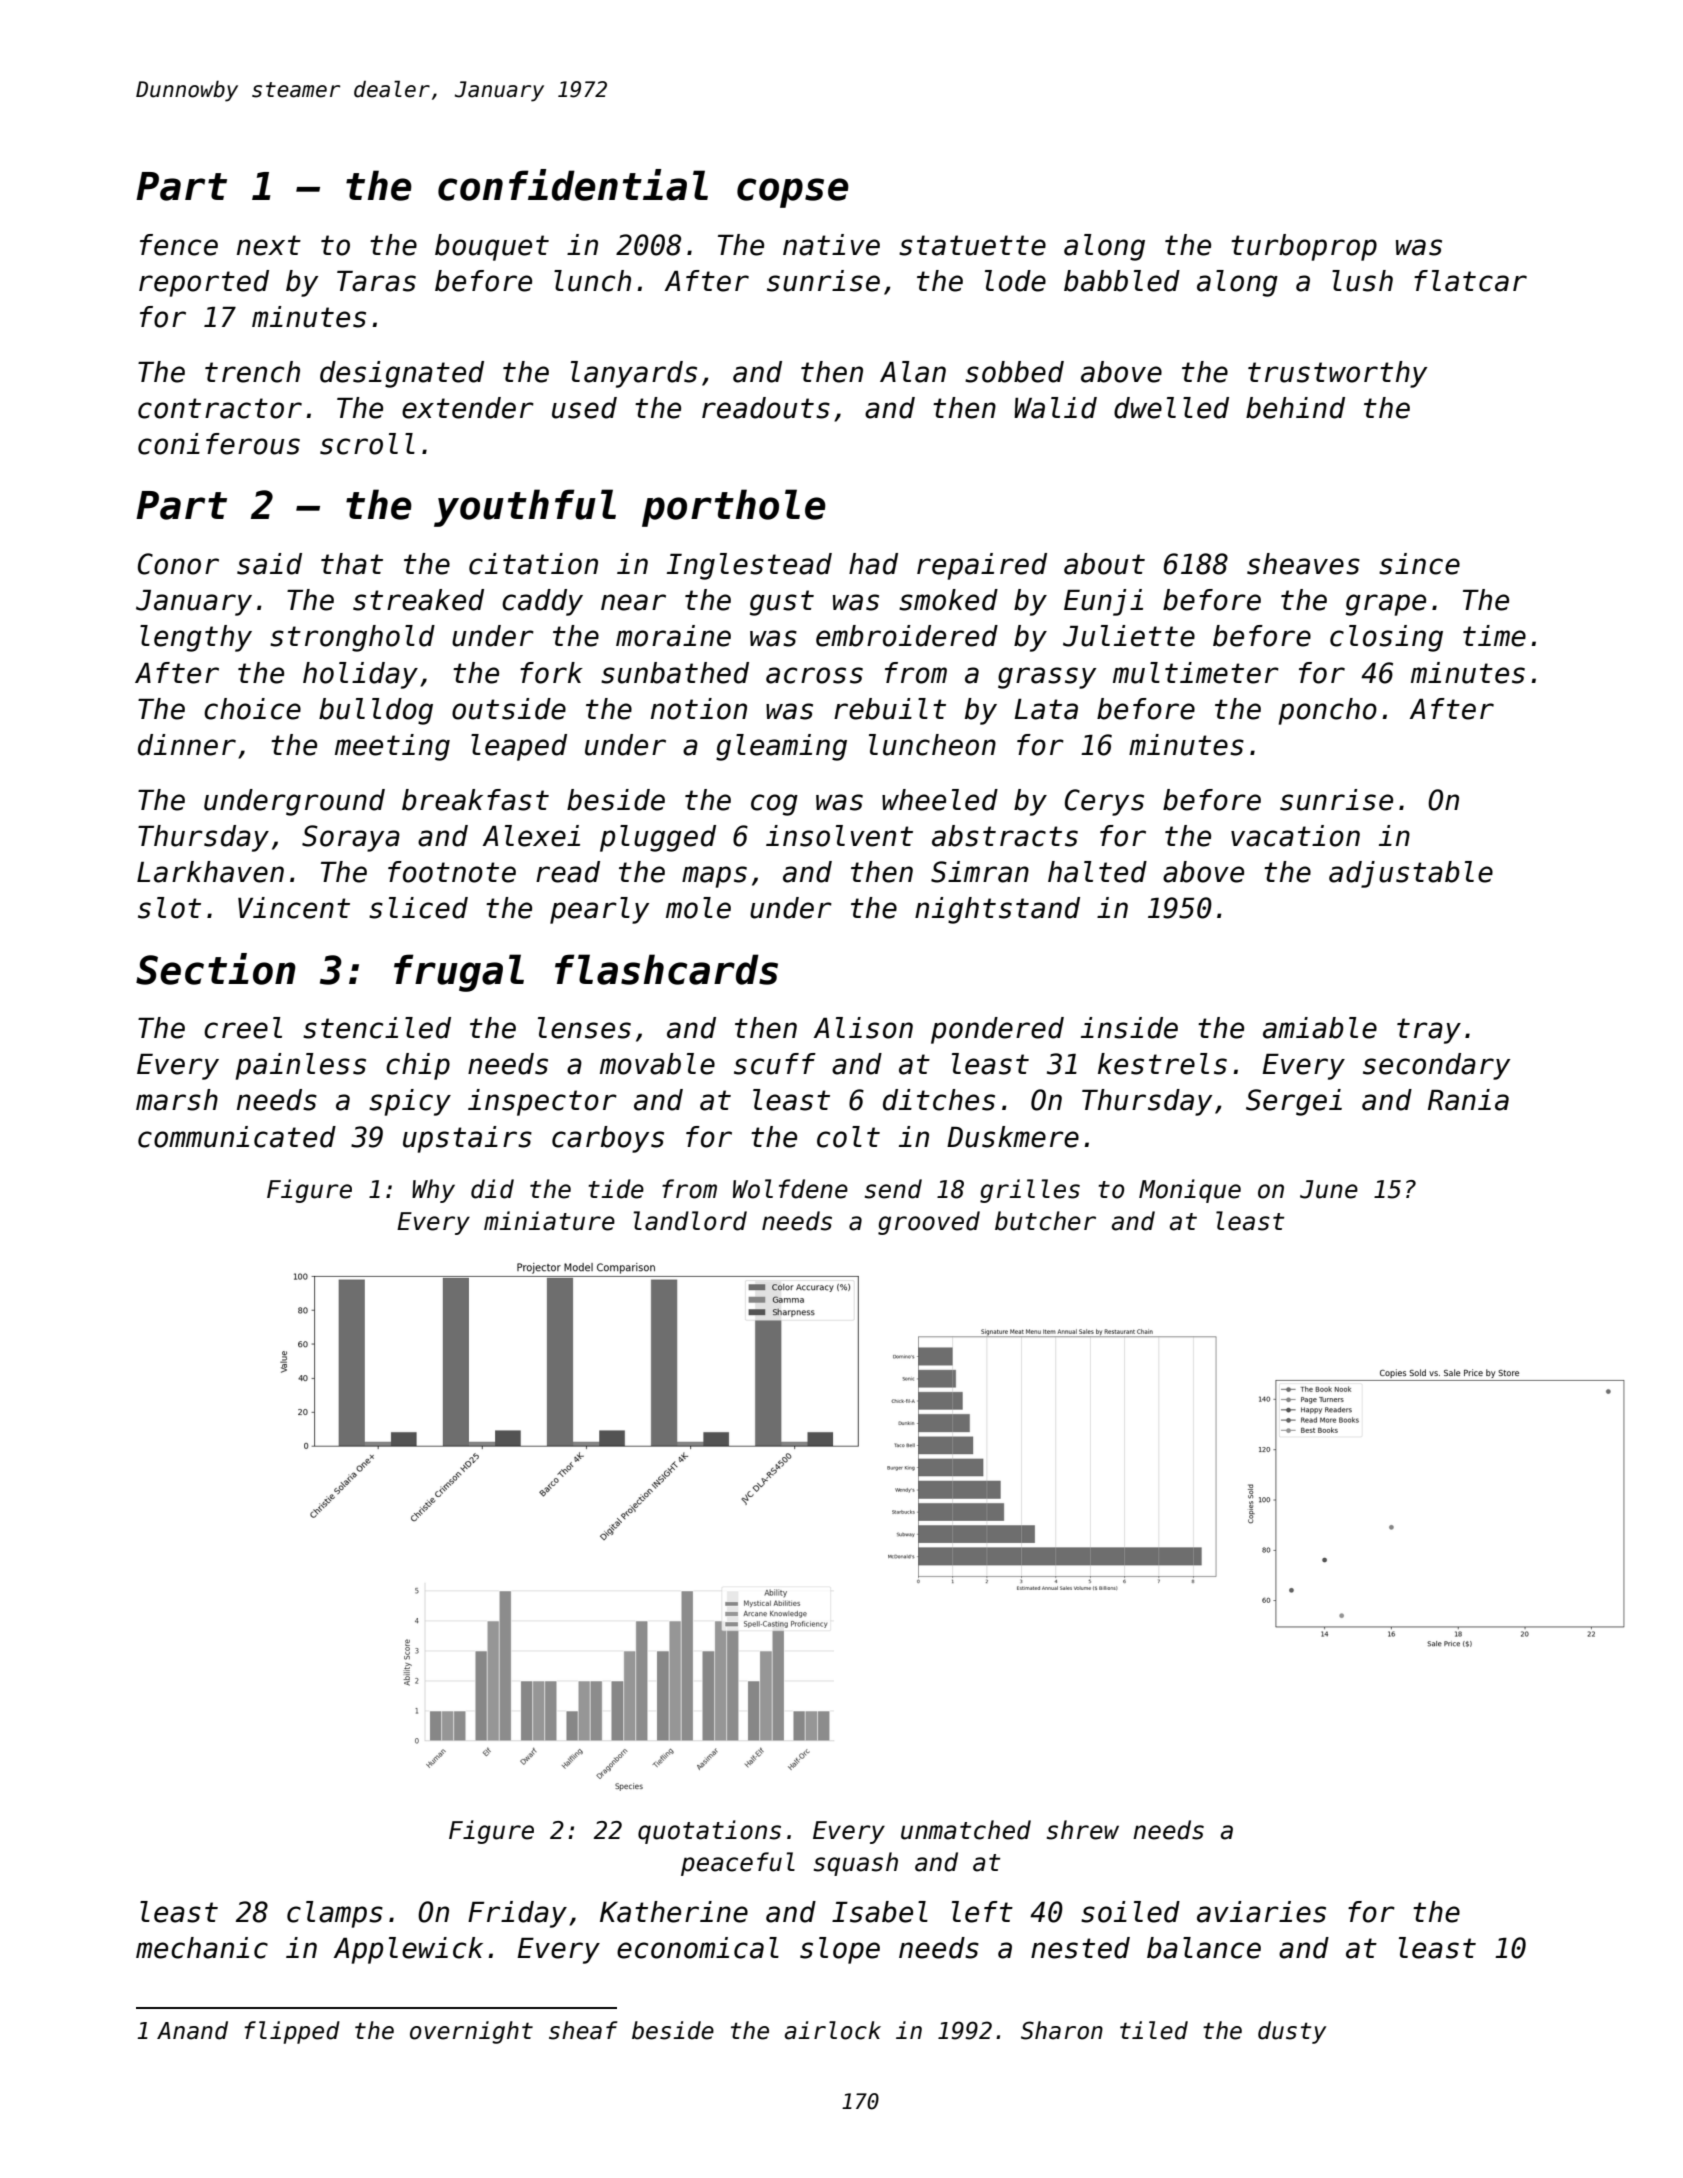 The image size is (1683, 2178). I want to click on stenciled, so click(377, 1028).
